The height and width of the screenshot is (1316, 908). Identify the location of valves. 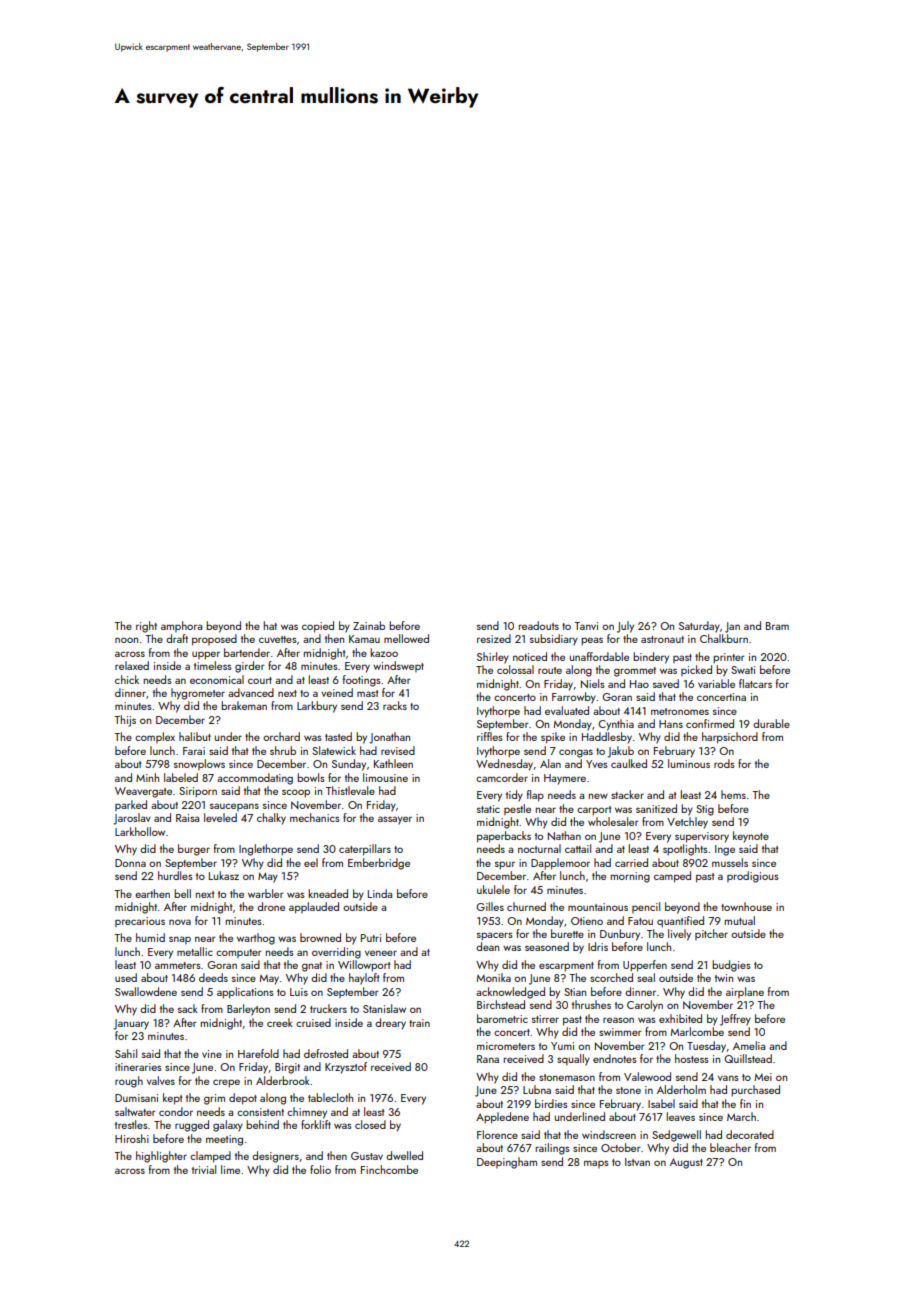
(161, 1080).
